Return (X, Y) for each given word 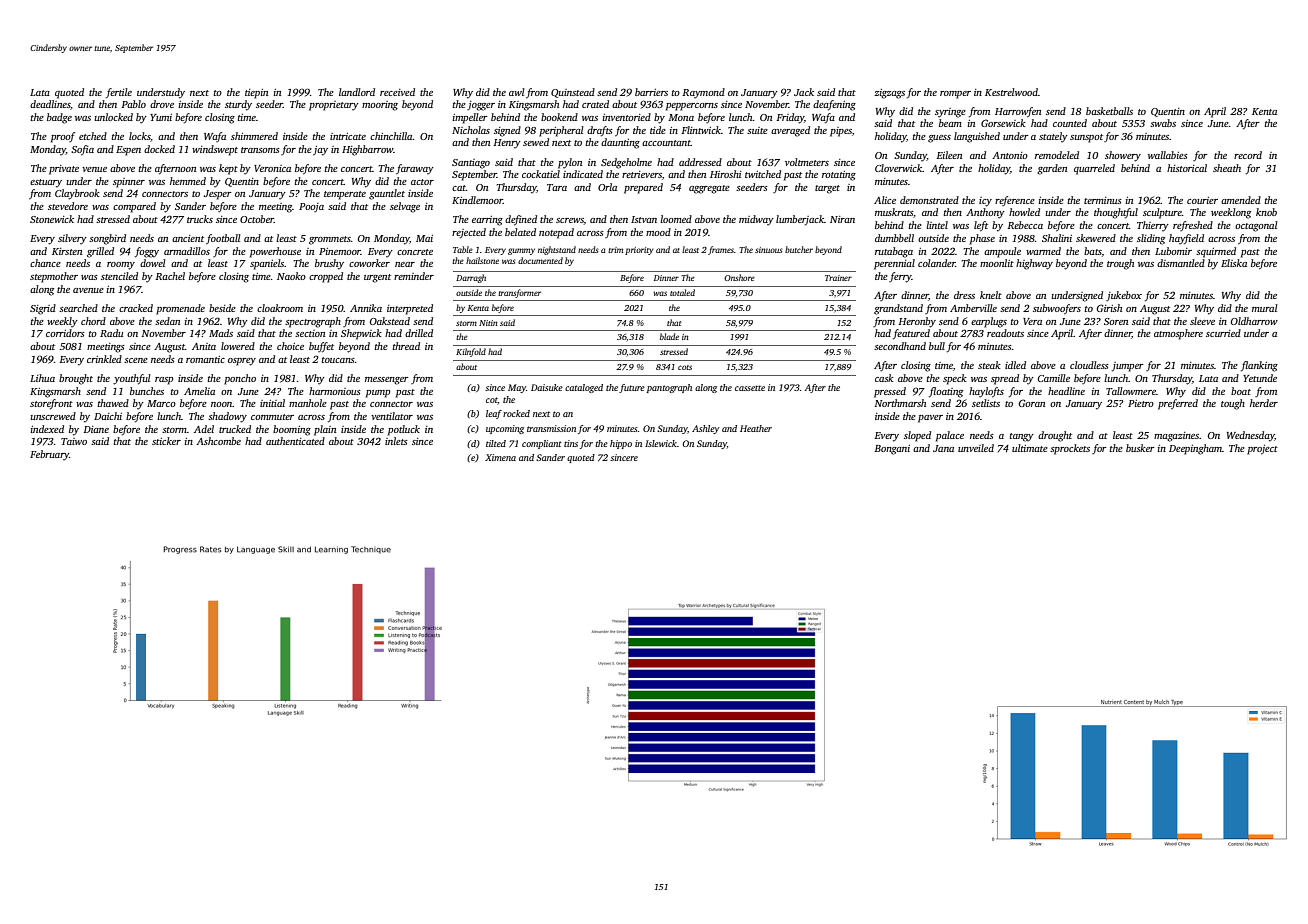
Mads (221, 333)
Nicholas (471, 130)
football (223, 239)
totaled (682, 292)
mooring (380, 106)
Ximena (500, 457)
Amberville (973, 308)
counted (1070, 123)
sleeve (1202, 321)
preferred (1178, 404)
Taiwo (74, 441)
